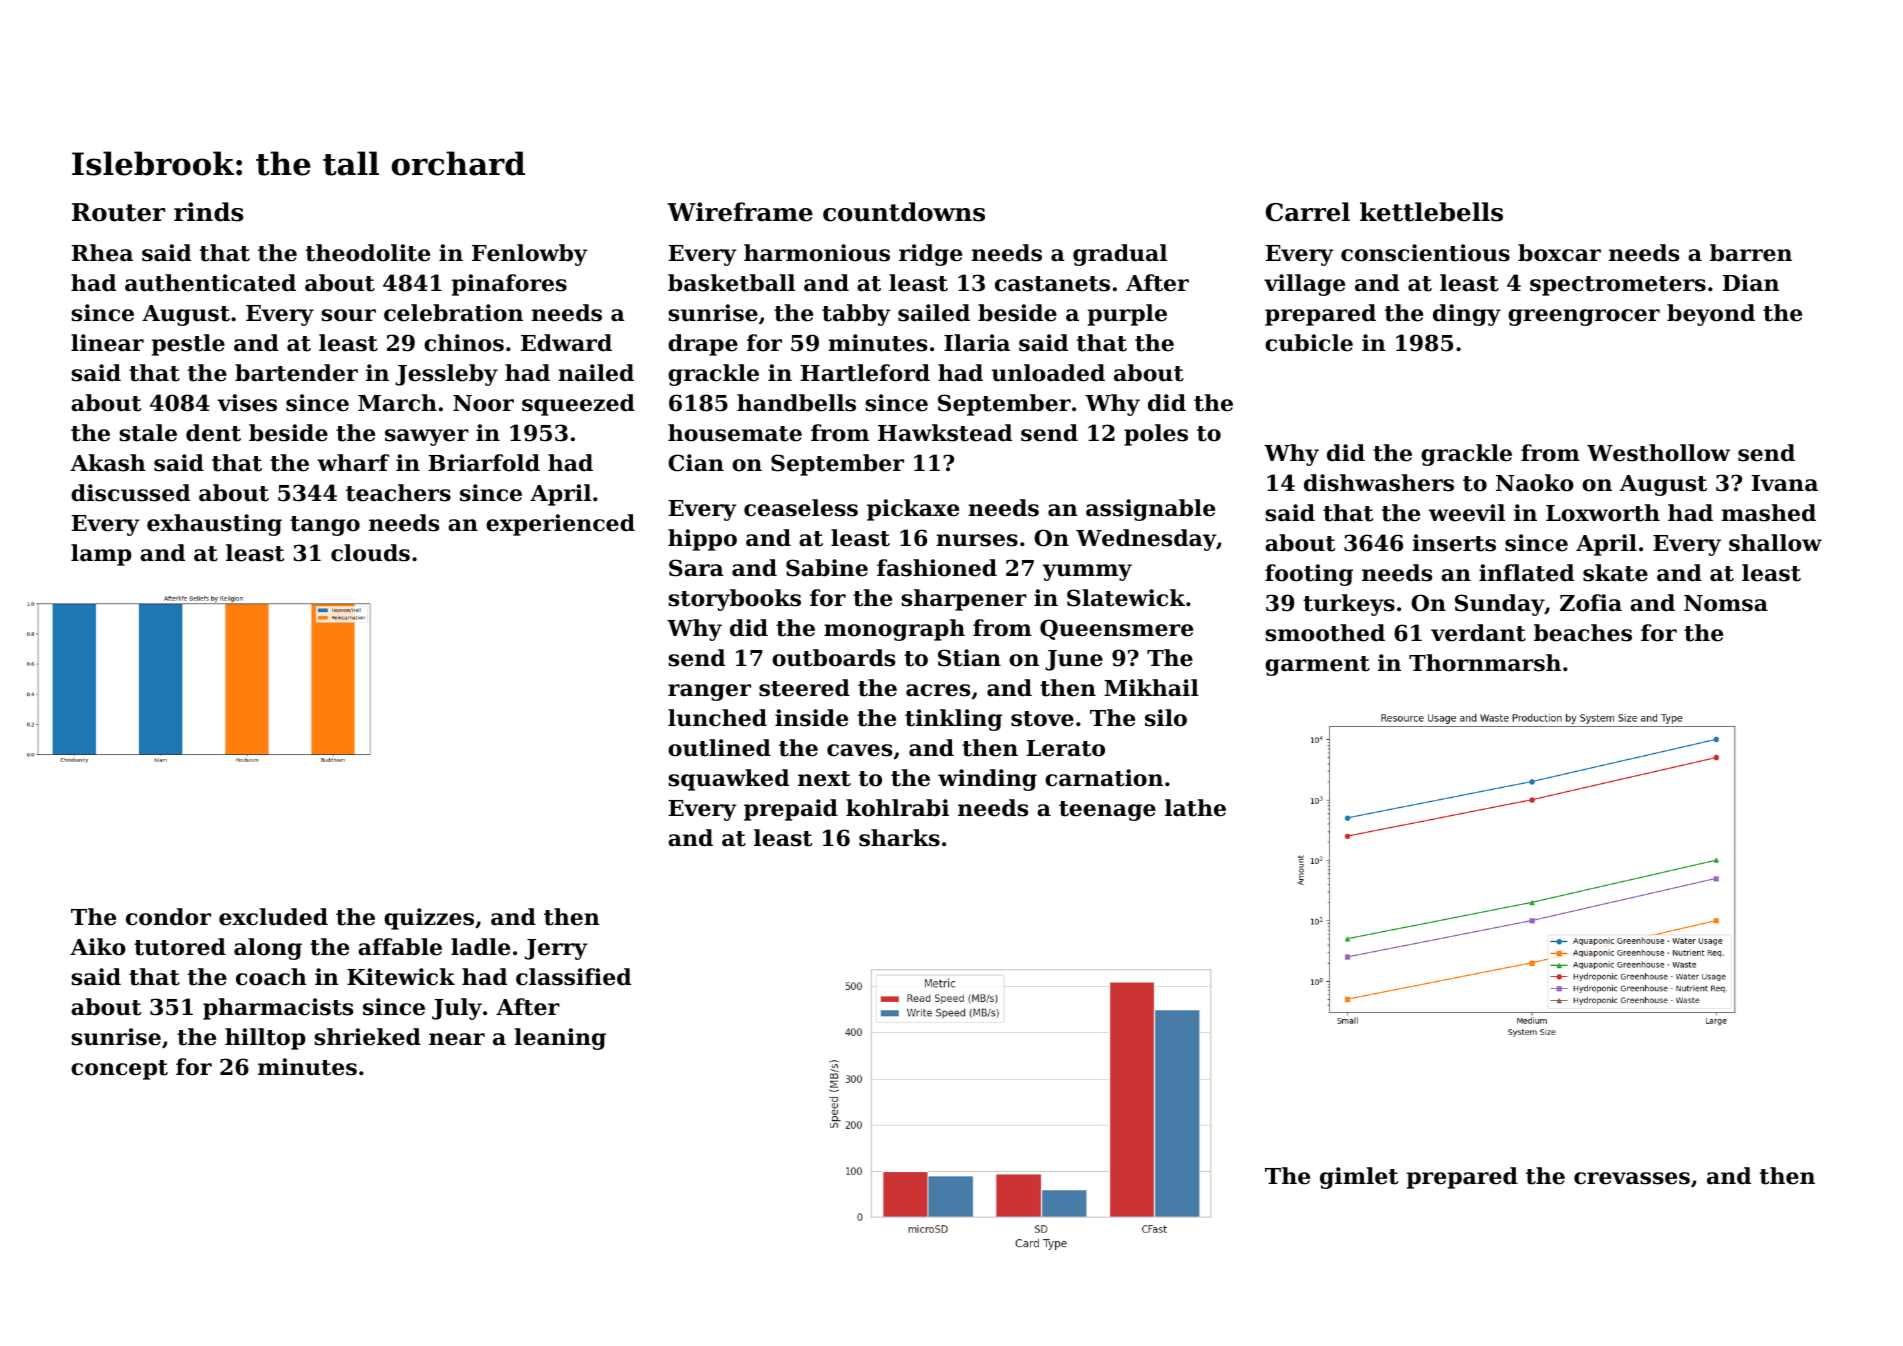 This document has height=1346, width=1903. What do you see at coordinates (1632, 1178) in the document?
I see `crevasses` at bounding box center [1632, 1178].
